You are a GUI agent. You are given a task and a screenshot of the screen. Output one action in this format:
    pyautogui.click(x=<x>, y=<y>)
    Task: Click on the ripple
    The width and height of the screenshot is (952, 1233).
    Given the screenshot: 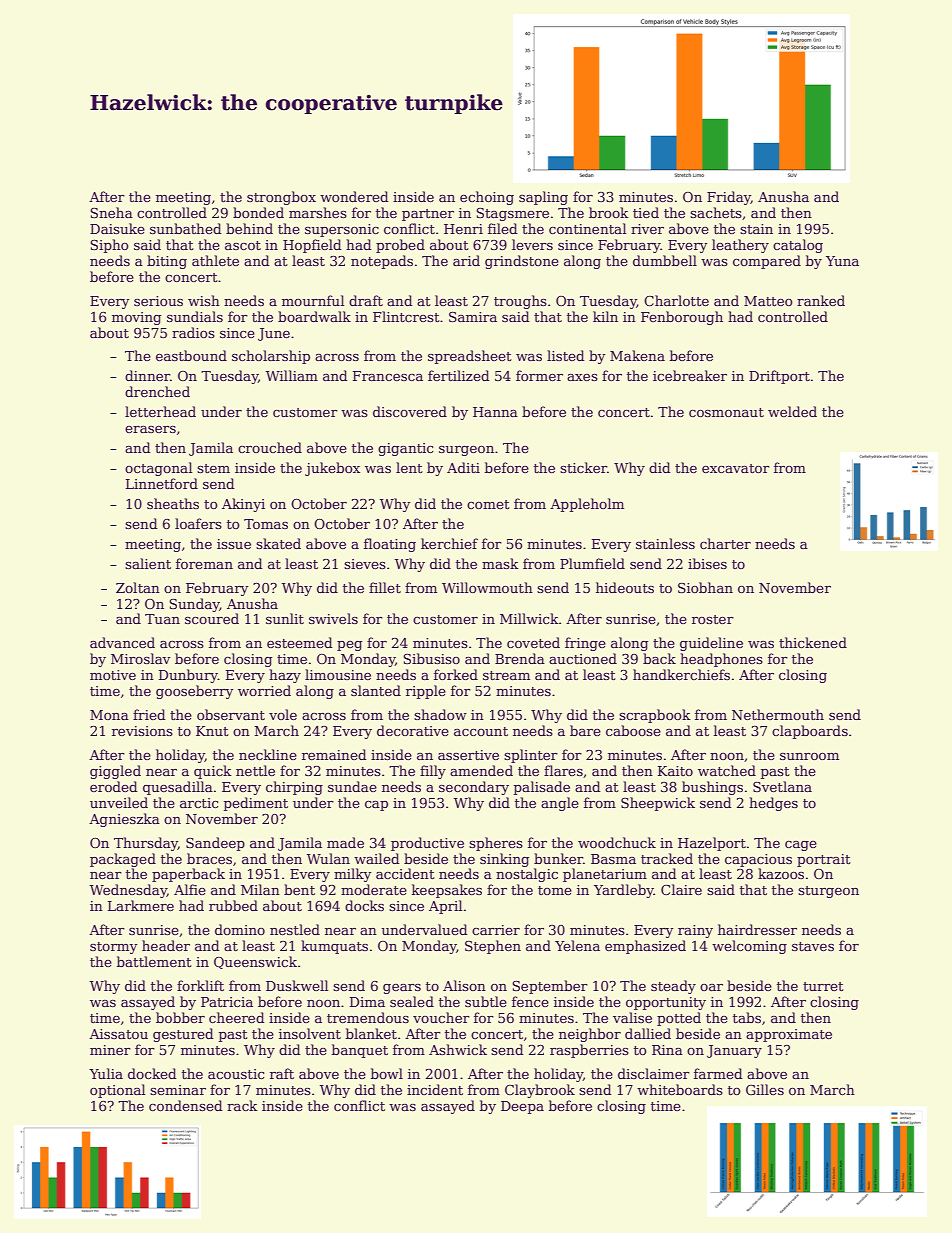 What is the action you would take?
    pyautogui.click(x=426, y=692)
